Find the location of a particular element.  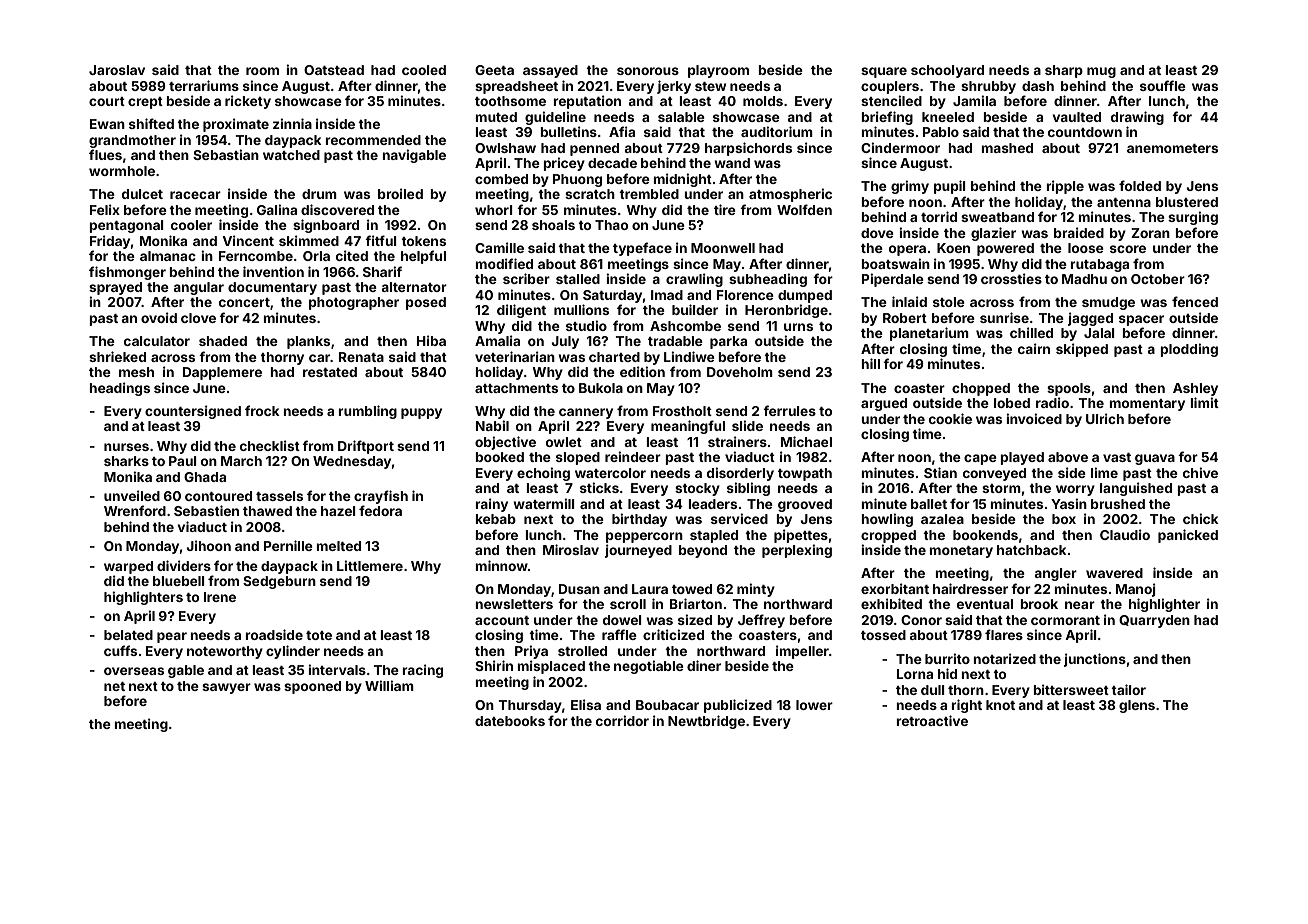

lower is located at coordinates (814, 705).
